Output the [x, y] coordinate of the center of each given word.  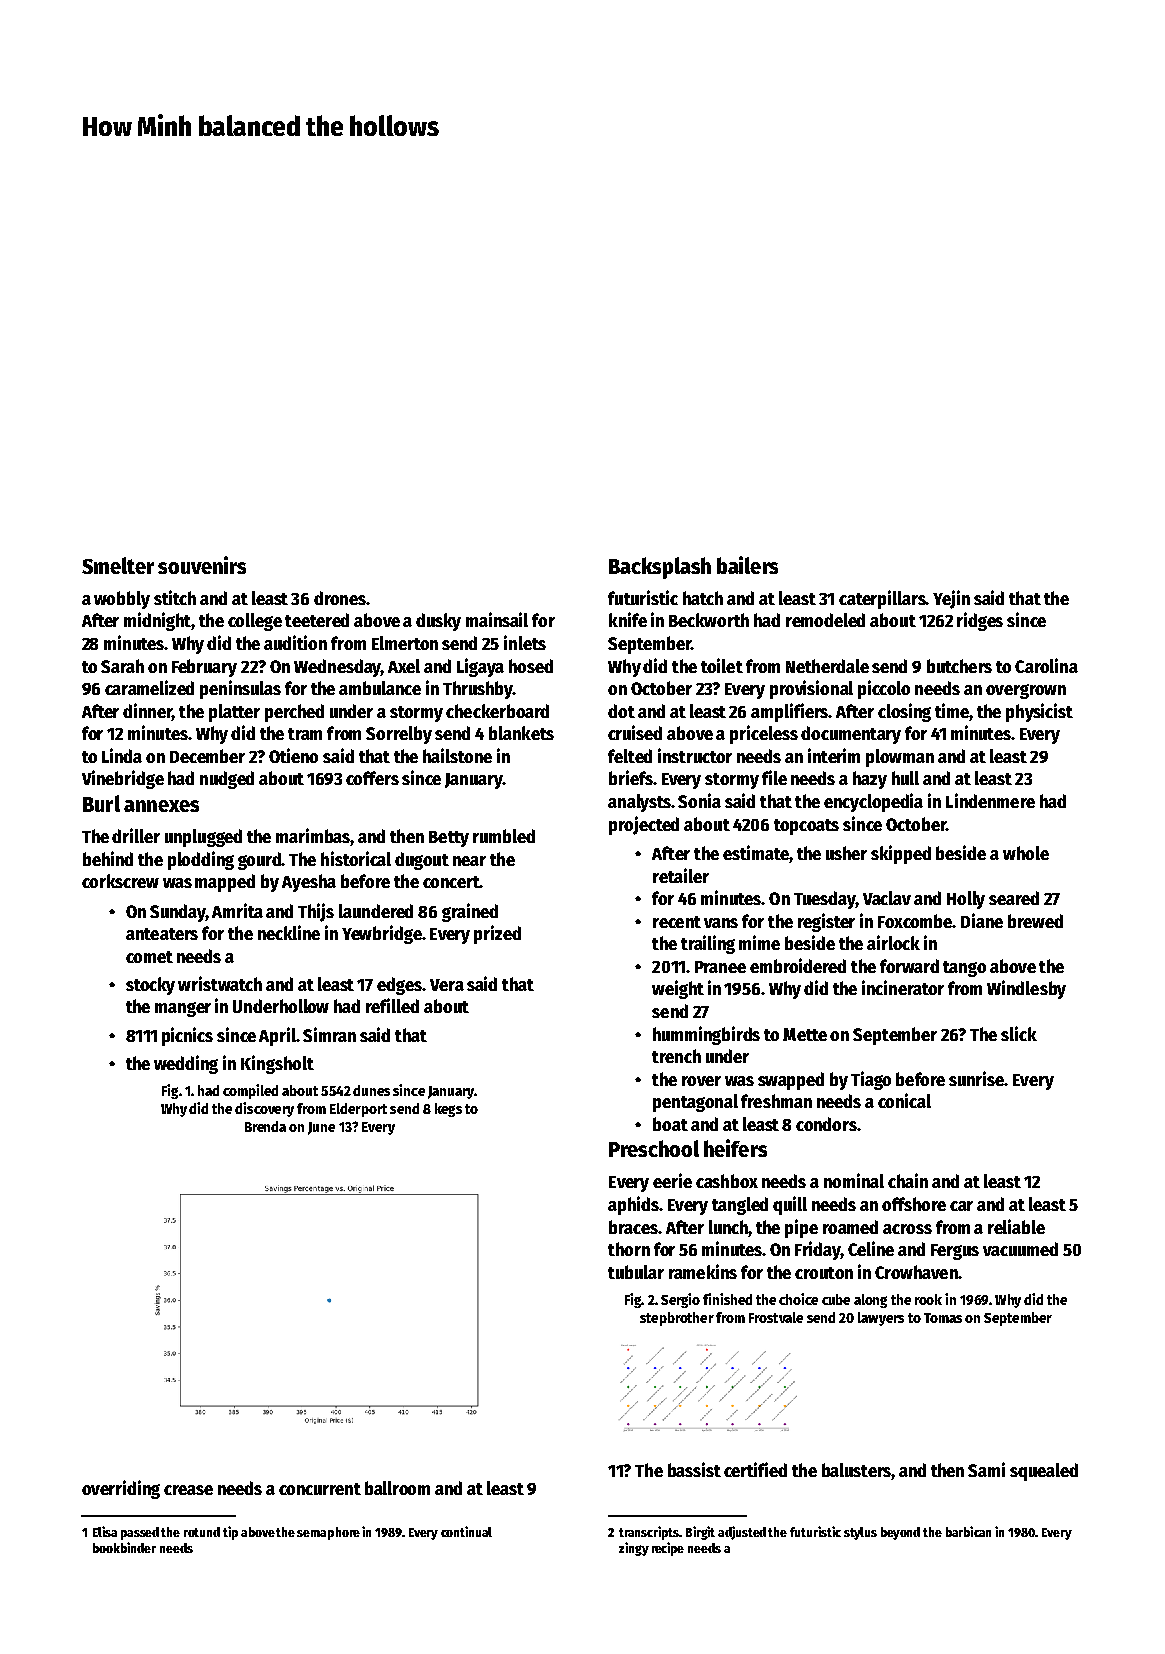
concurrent [320, 1489]
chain [908, 1180]
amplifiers [790, 712]
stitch [175, 597]
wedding [186, 1064]
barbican [968, 1531]
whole [1026, 853]
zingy [634, 1549]
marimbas [313, 835]
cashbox [727, 1181]
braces [633, 1227]
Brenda [265, 1126]
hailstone [457, 755]
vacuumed [1020, 1249]
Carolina [1046, 665]
